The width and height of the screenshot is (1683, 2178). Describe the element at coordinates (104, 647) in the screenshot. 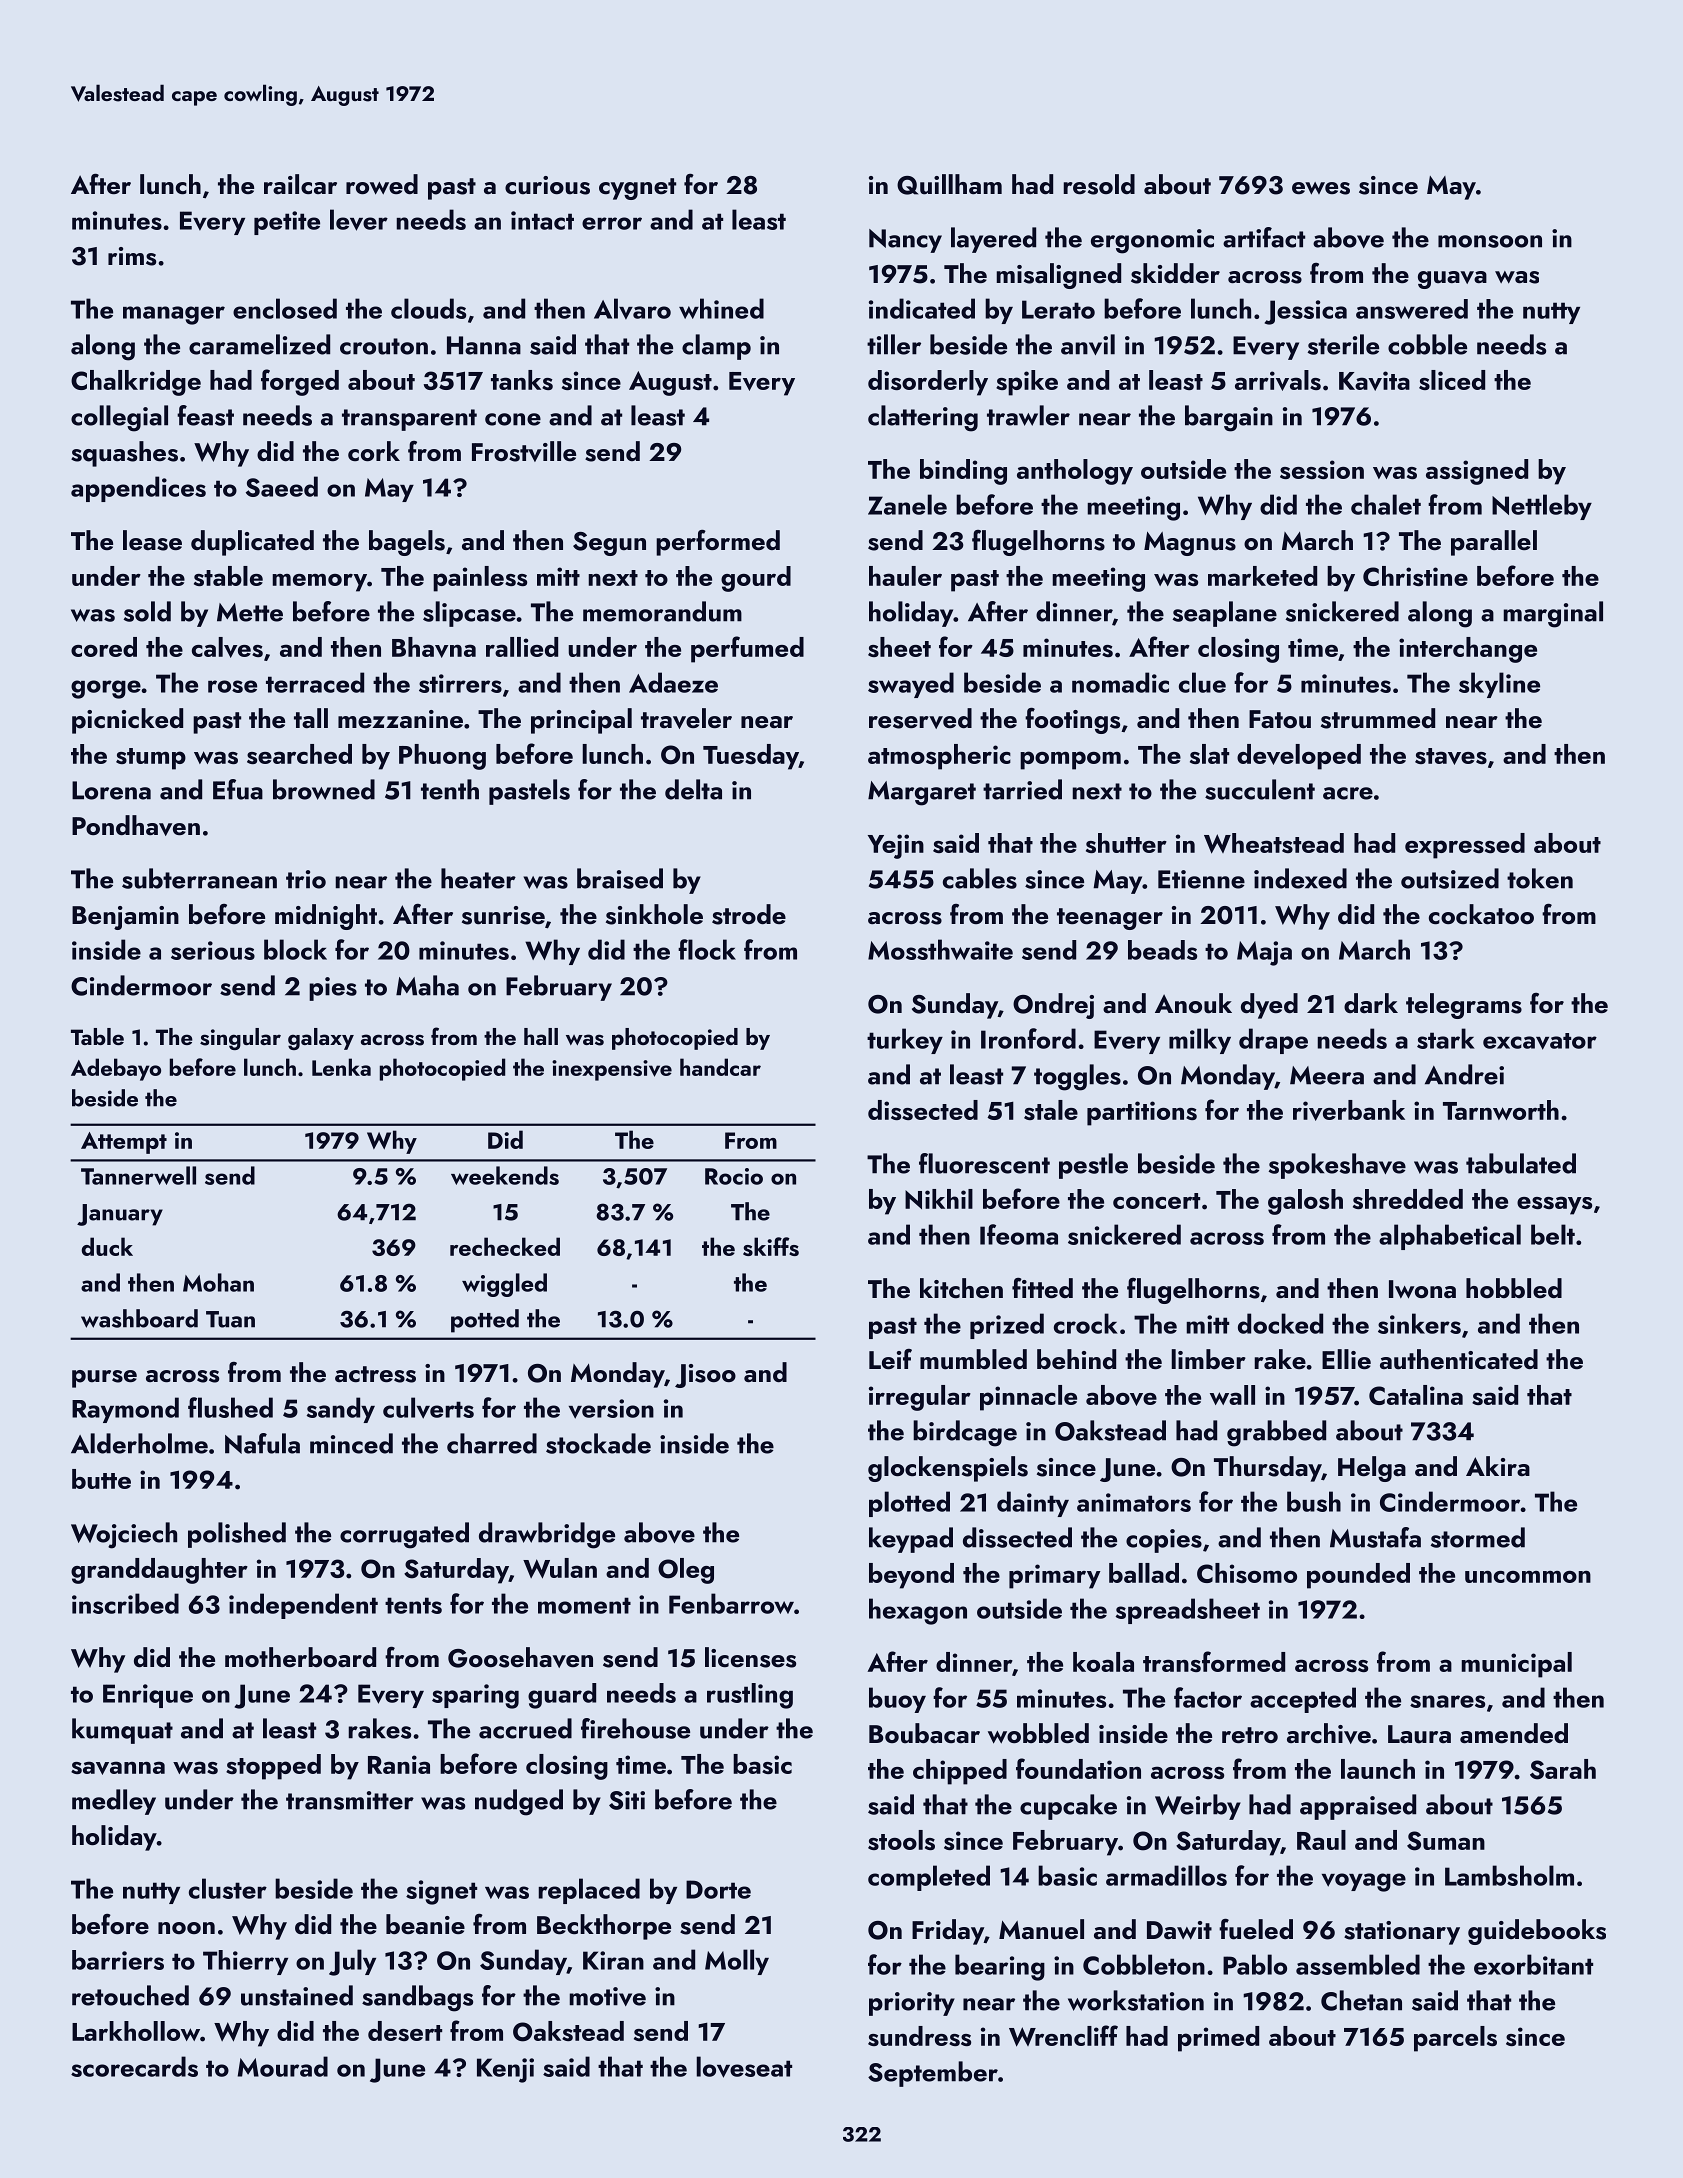

I see `cored` at that location.
